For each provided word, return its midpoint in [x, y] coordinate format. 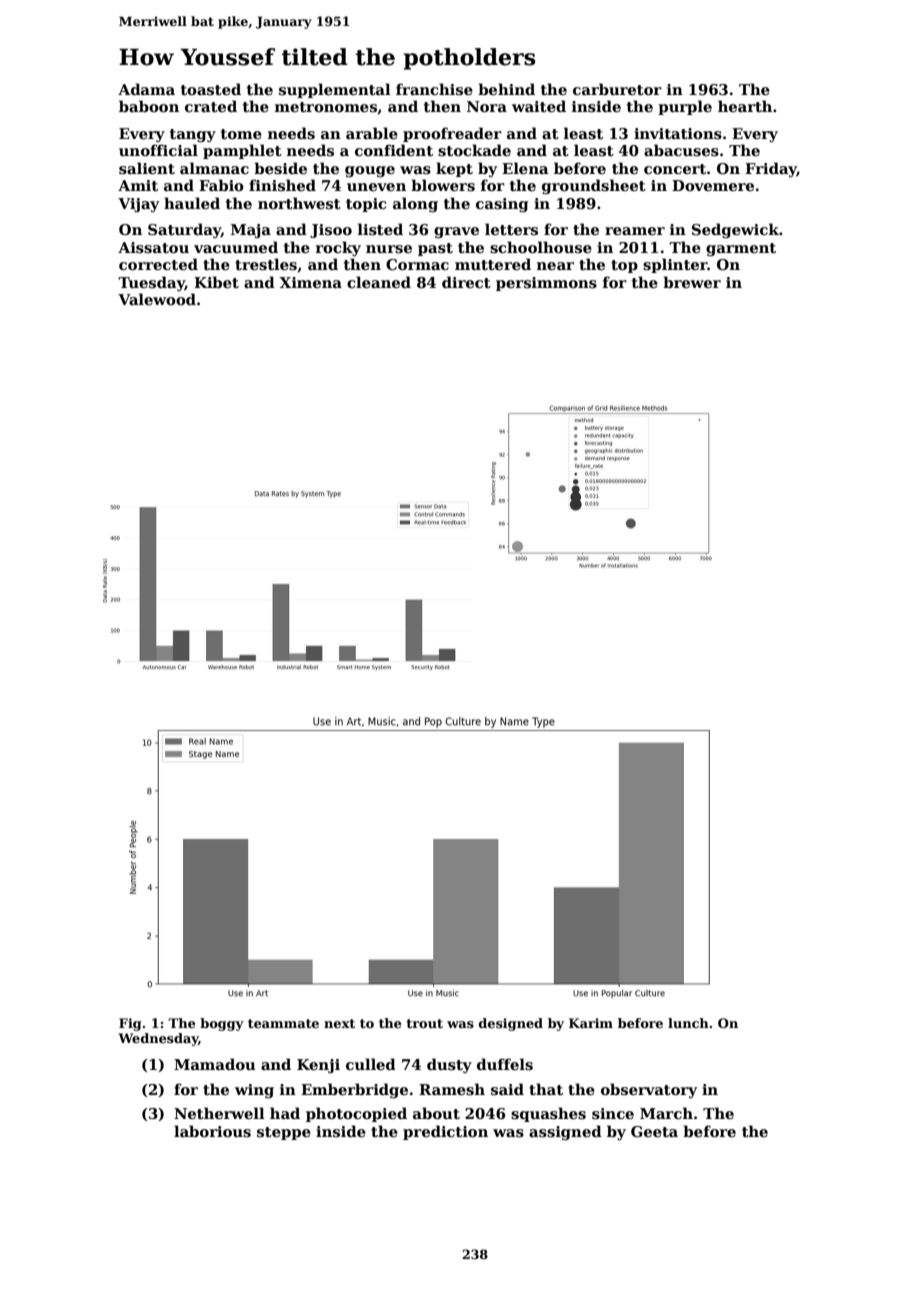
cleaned [379, 282]
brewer [692, 282]
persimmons [546, 284]
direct [466, 282]
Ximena [310, 282]
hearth [745, 106]
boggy [222, 1024]
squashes [548, 1114]
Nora [487, 106]
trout [424, 1023]
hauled [192, 203]
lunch [688, 1023]
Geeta [654, 1131]
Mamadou [215, 1064]
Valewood [157, 299]
